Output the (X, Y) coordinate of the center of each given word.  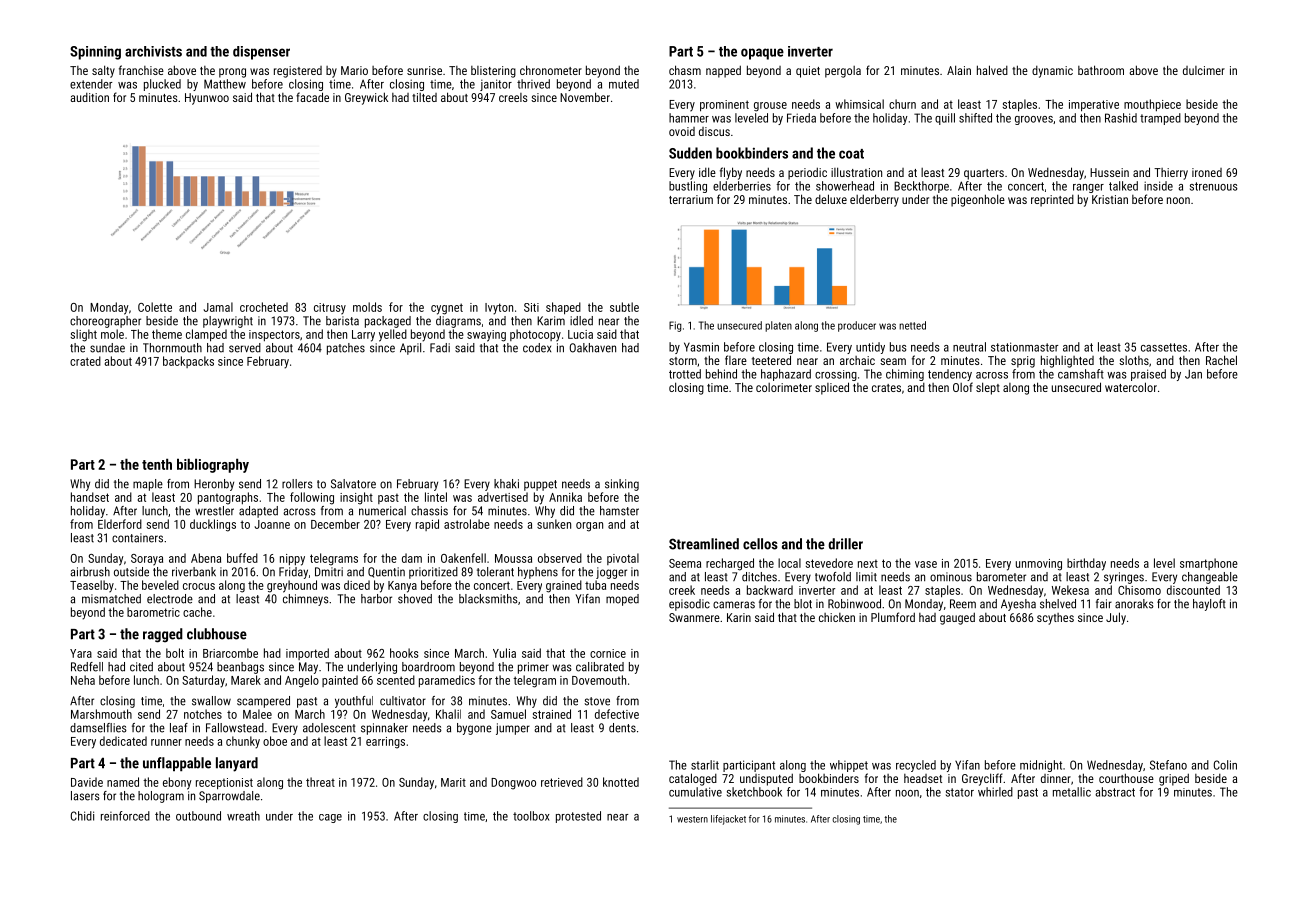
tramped (1160, 119)
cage (330, 818)
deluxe (831, 199)
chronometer (551, 70)
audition (89, 97)
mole (112, 334)
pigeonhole (978, 200)
